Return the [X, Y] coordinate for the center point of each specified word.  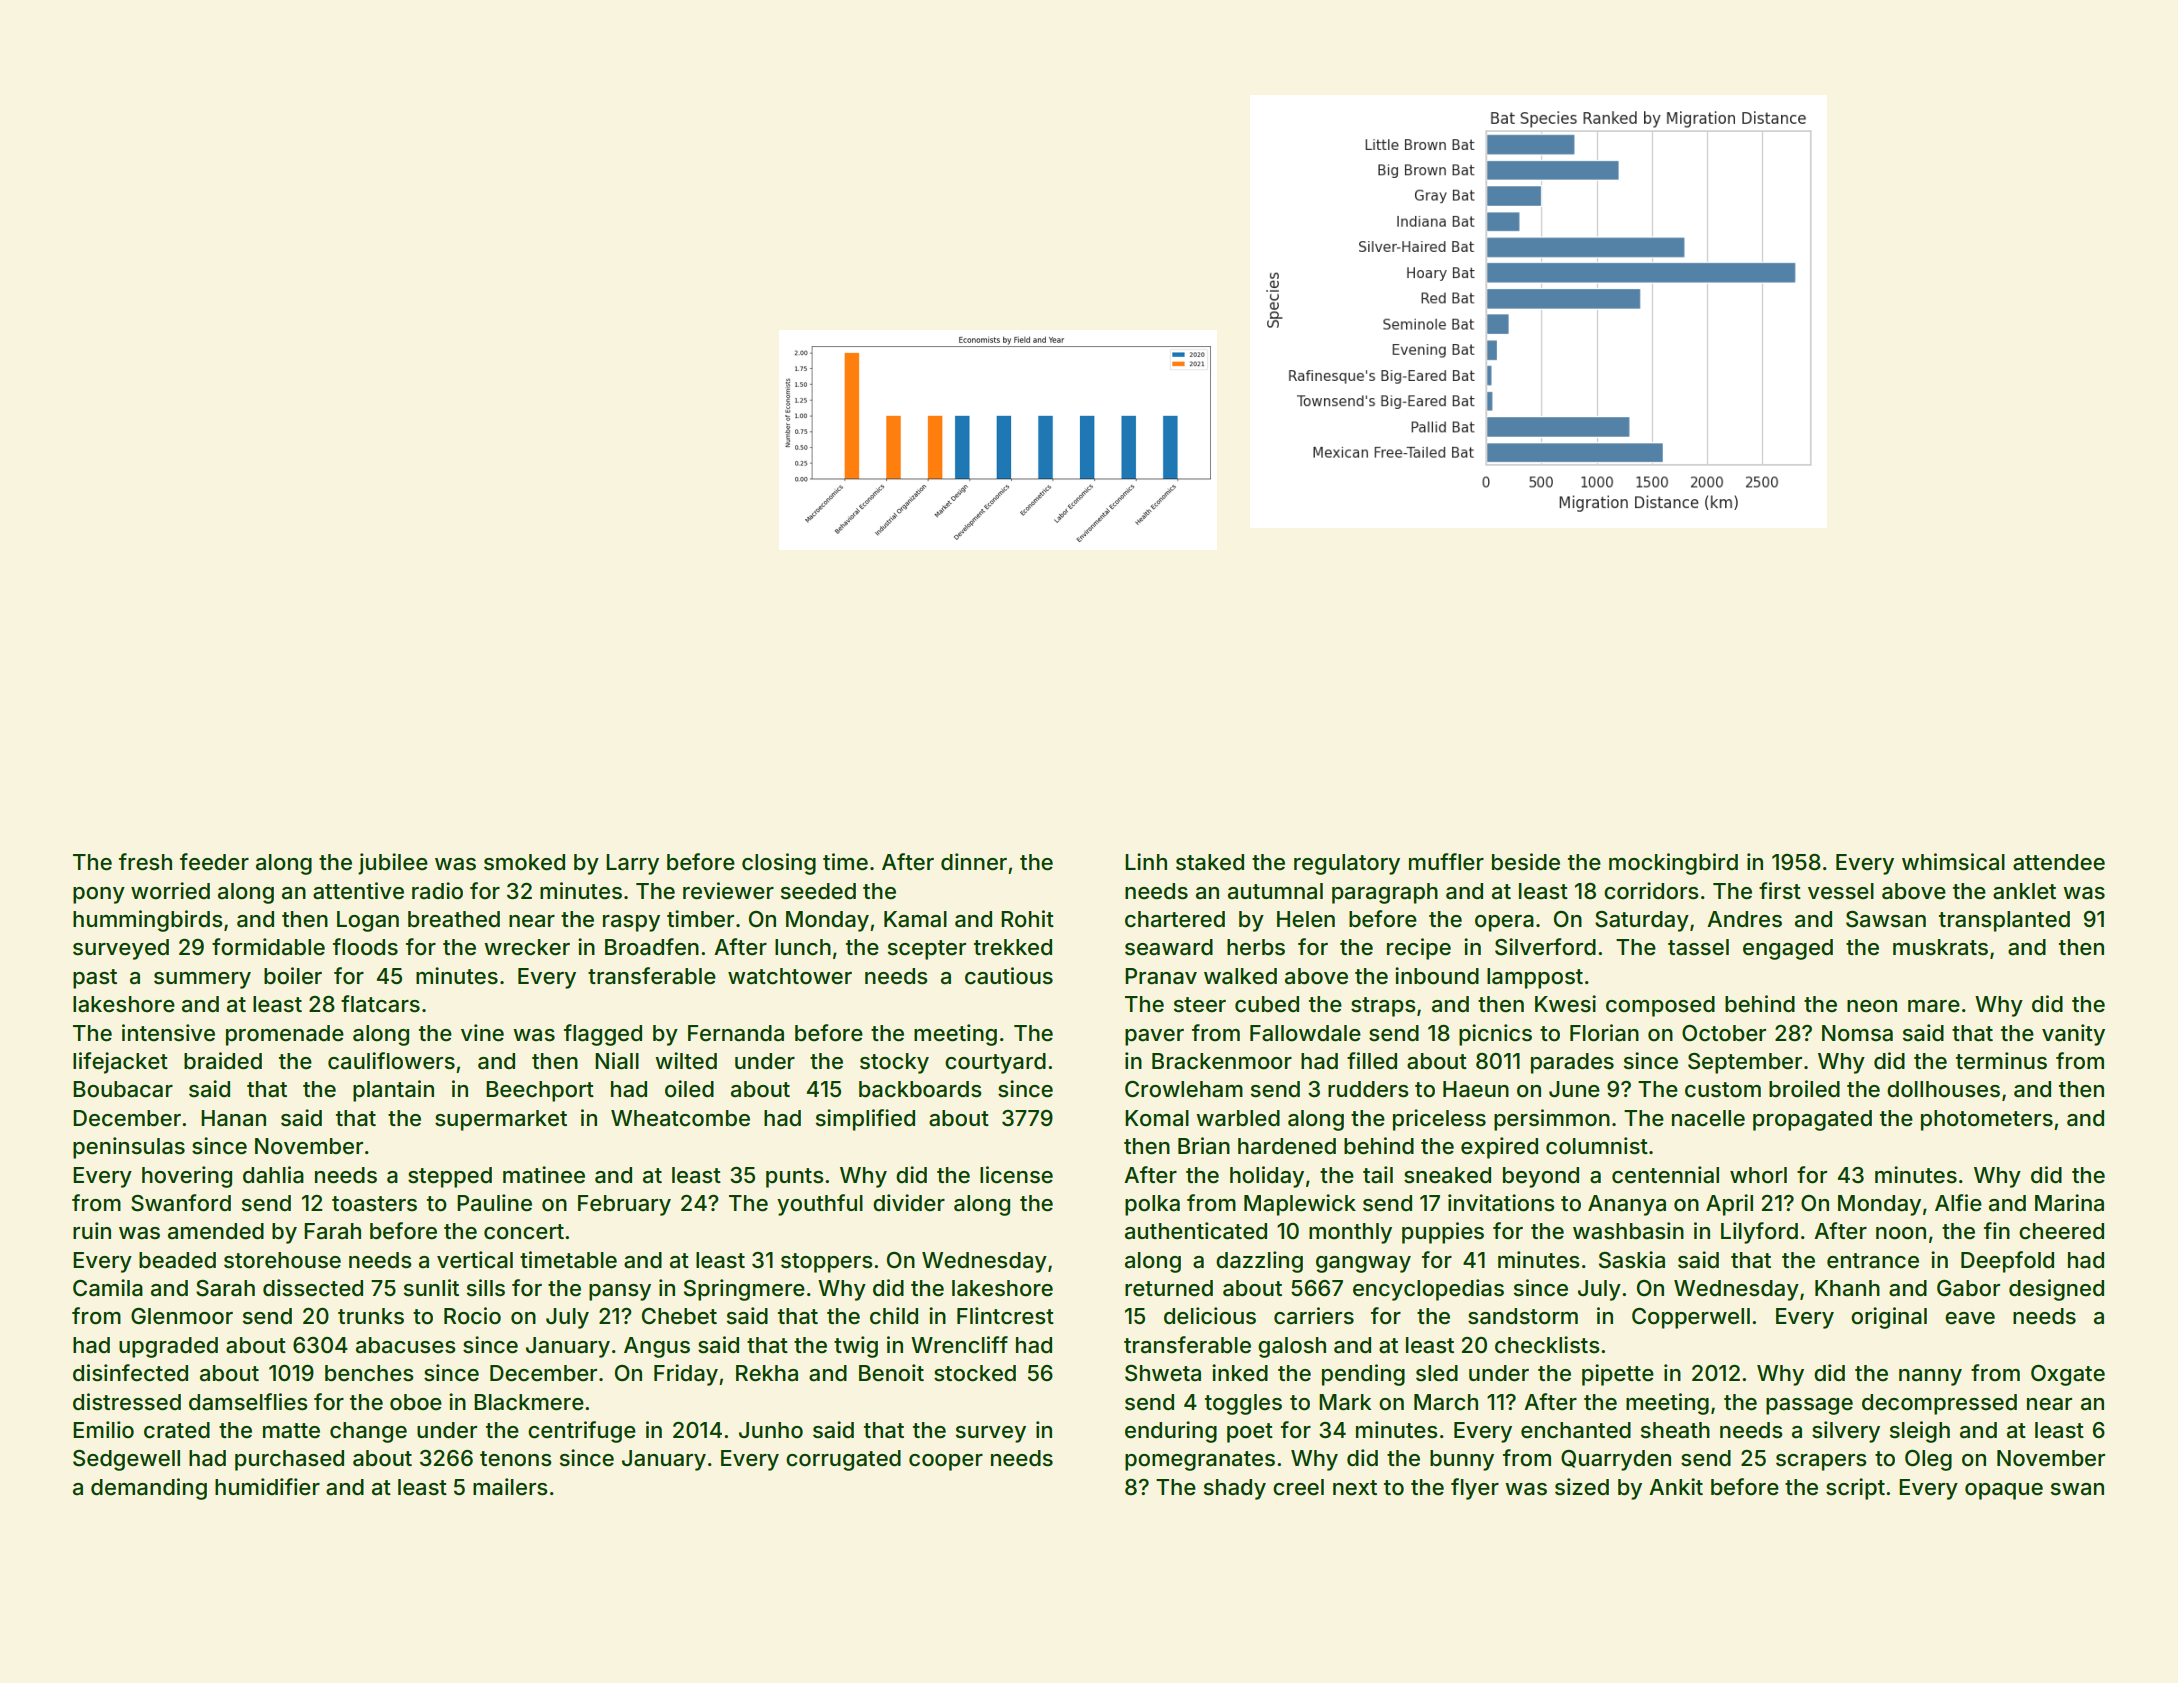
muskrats [1940, 947]
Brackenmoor [1222, 1061]
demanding [149, 1489]
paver [1154, 1037]
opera [1504, 923]
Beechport [540, 1091]
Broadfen [652, 947]
